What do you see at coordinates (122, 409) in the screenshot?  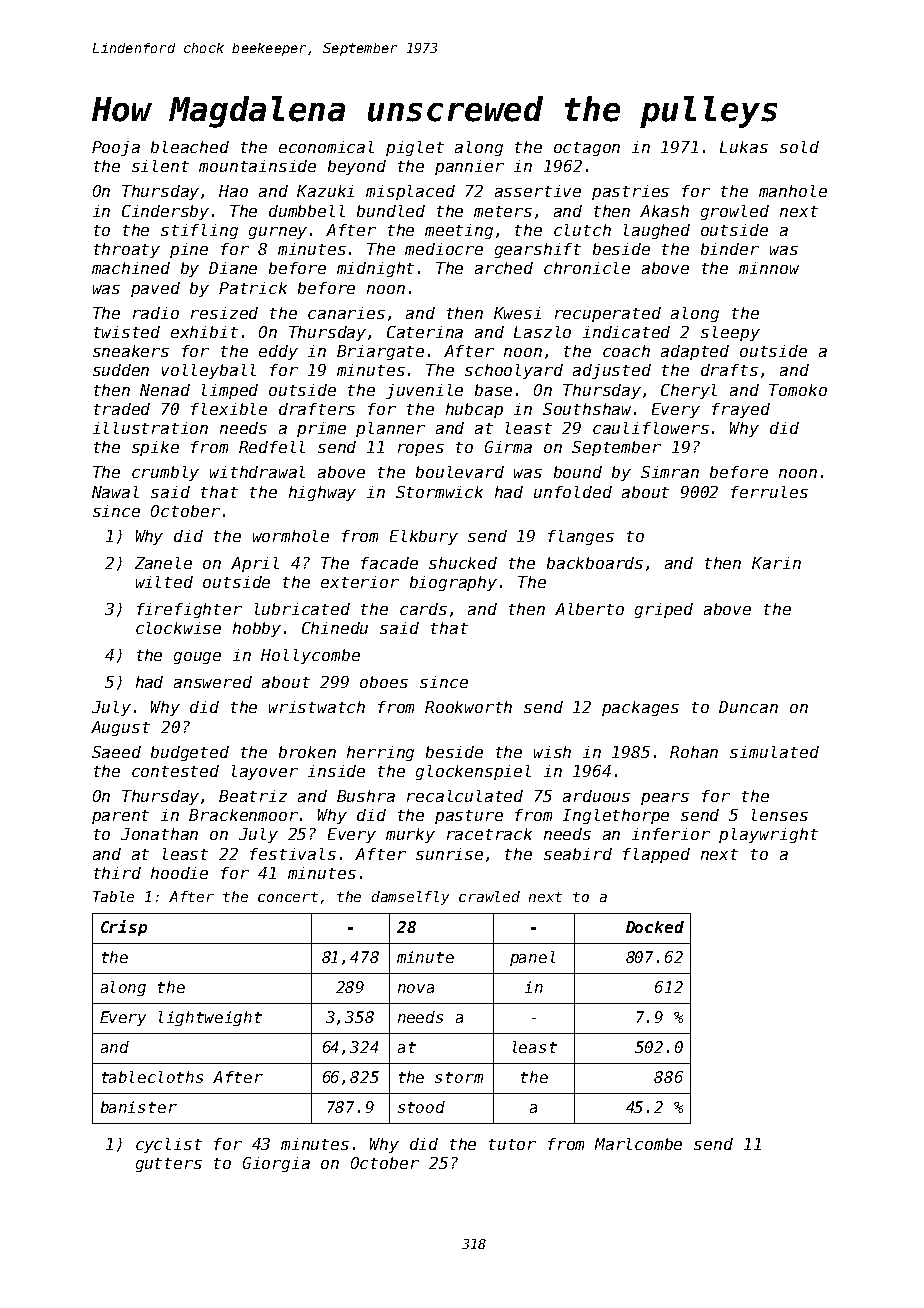 I see `traded` at bounding box center [122, 409].
